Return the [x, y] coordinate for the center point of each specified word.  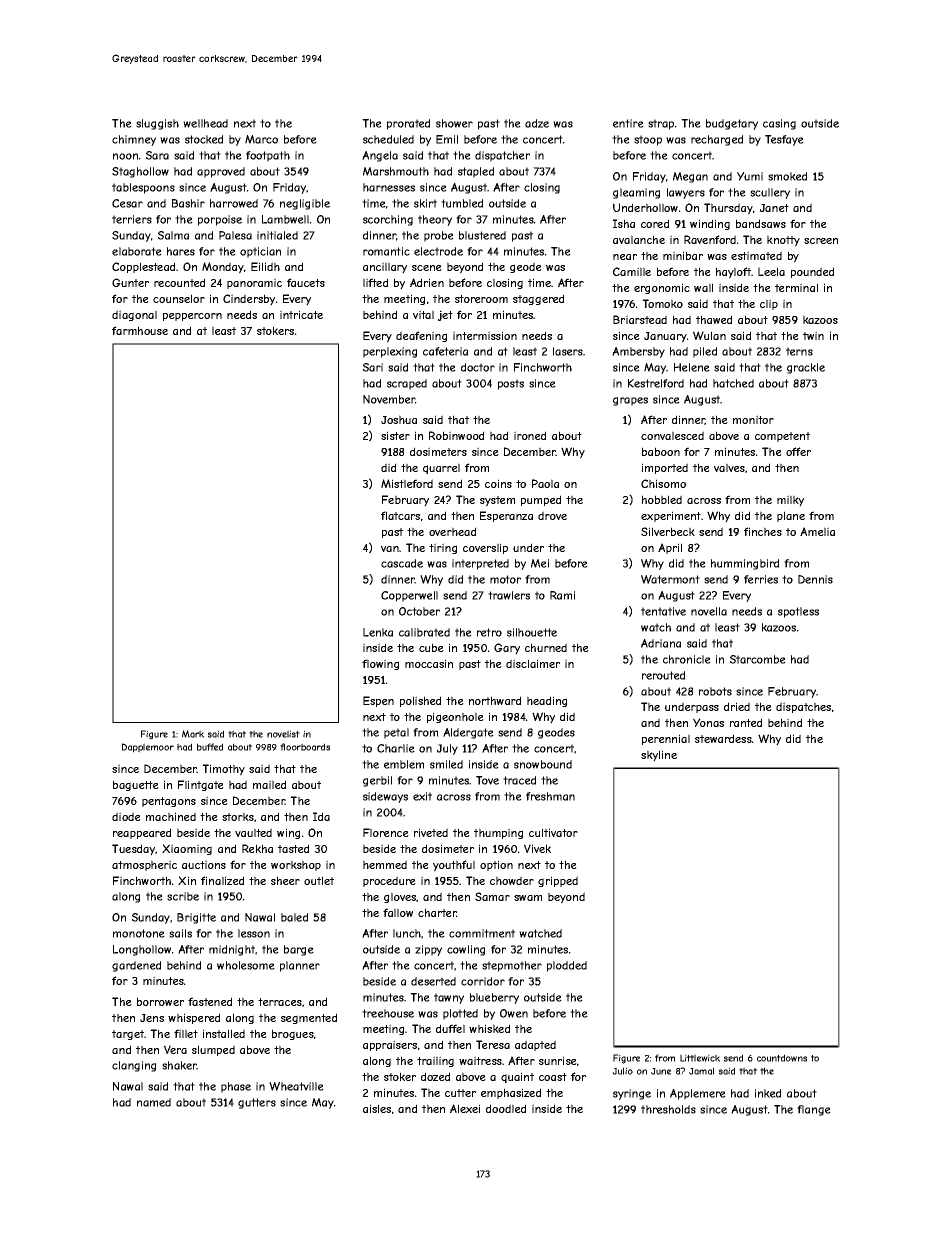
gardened [136, 966]
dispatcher [502, 156]
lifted [375, 282]
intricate [301, 314]
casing [779, 124]
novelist [283, 734]
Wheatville [296, 1086]
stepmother [512, 966]
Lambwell [285, 219]
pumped [541, 500]
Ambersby [638, 352]
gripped [558, 881]
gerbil [377, 781]
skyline [659, 756]
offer [798, 451]
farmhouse [140, 330]
